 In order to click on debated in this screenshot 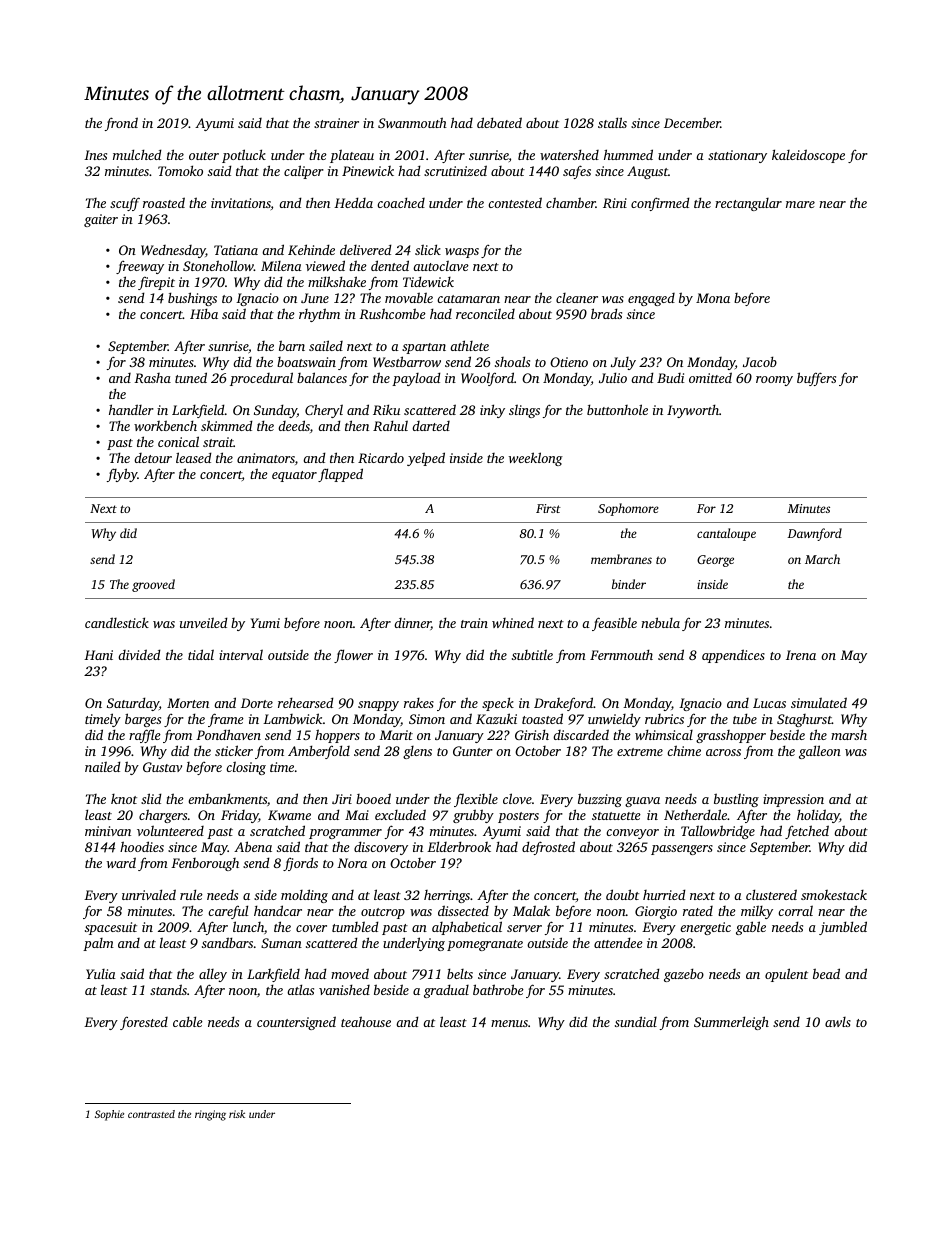, I will do `click(499, 122)`.
